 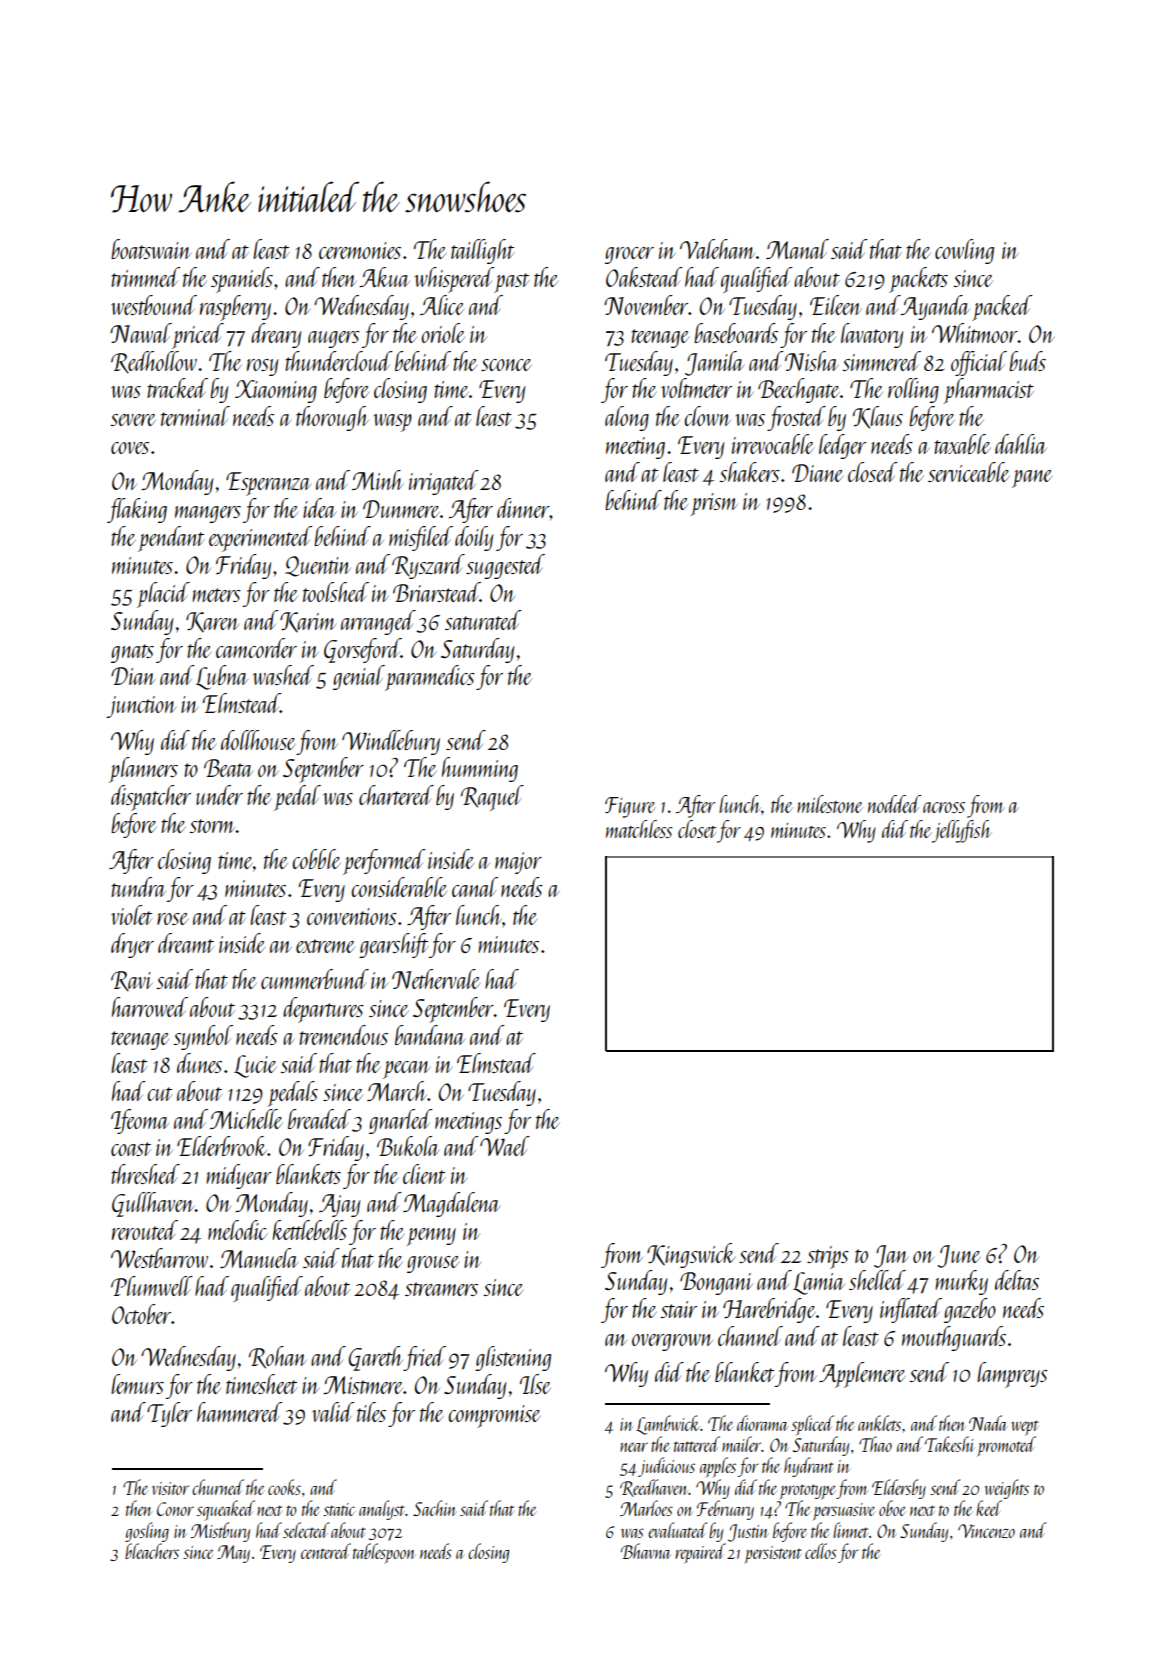 I want to click on Alice, so click(x=442, y=305).
